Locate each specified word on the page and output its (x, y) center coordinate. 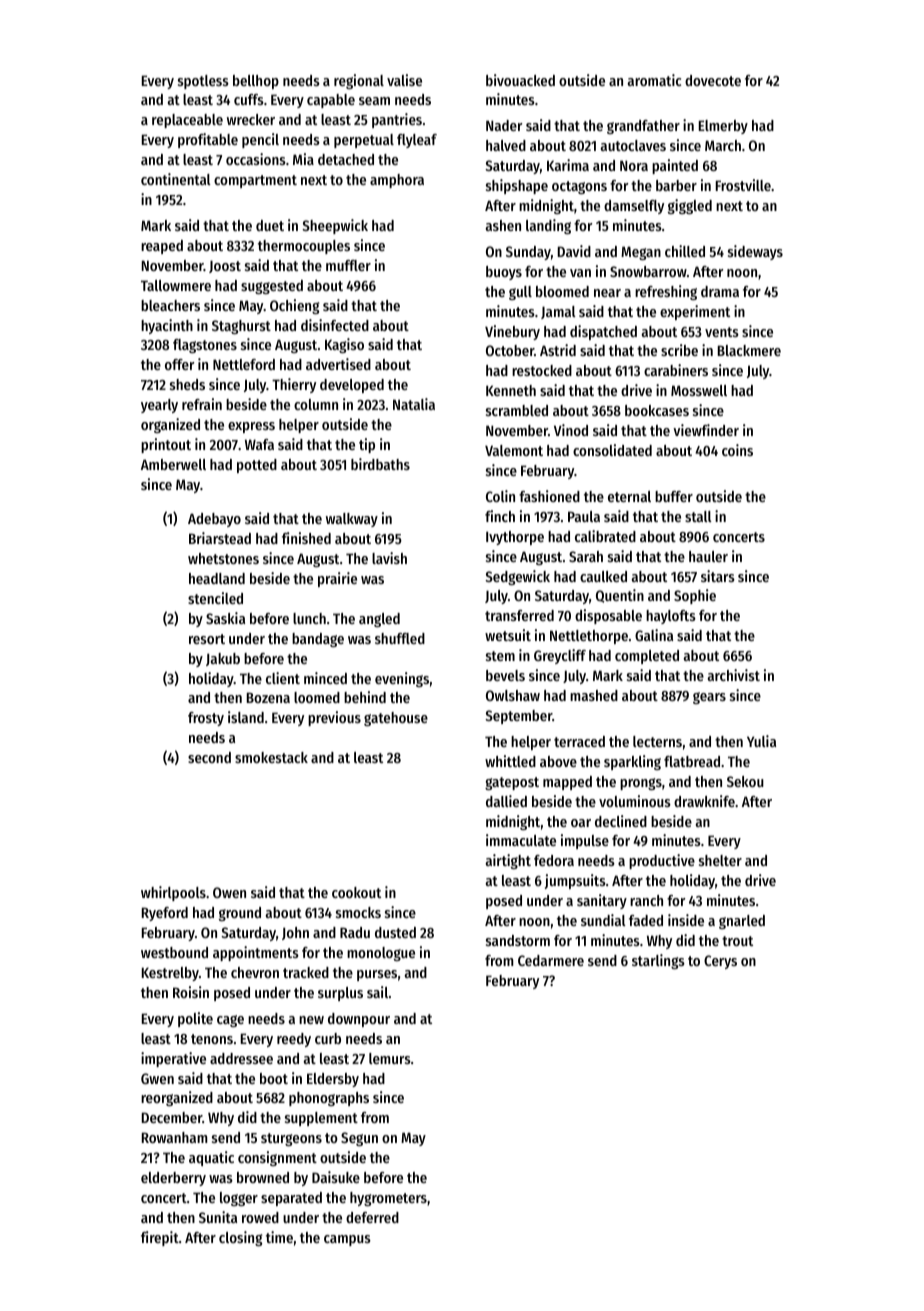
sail (377, 992)
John (295, 933)
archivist (734, 675)
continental (176, 179)
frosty (206, 719)
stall (698, 516)
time (279, 1237)
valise (404, 80)
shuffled (400, 638)
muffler (348, 265)
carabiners (676, 370)
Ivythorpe (515, 538)
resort (207, 639)
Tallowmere (176, 285)
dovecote (713, 80)
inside (686, 920)
